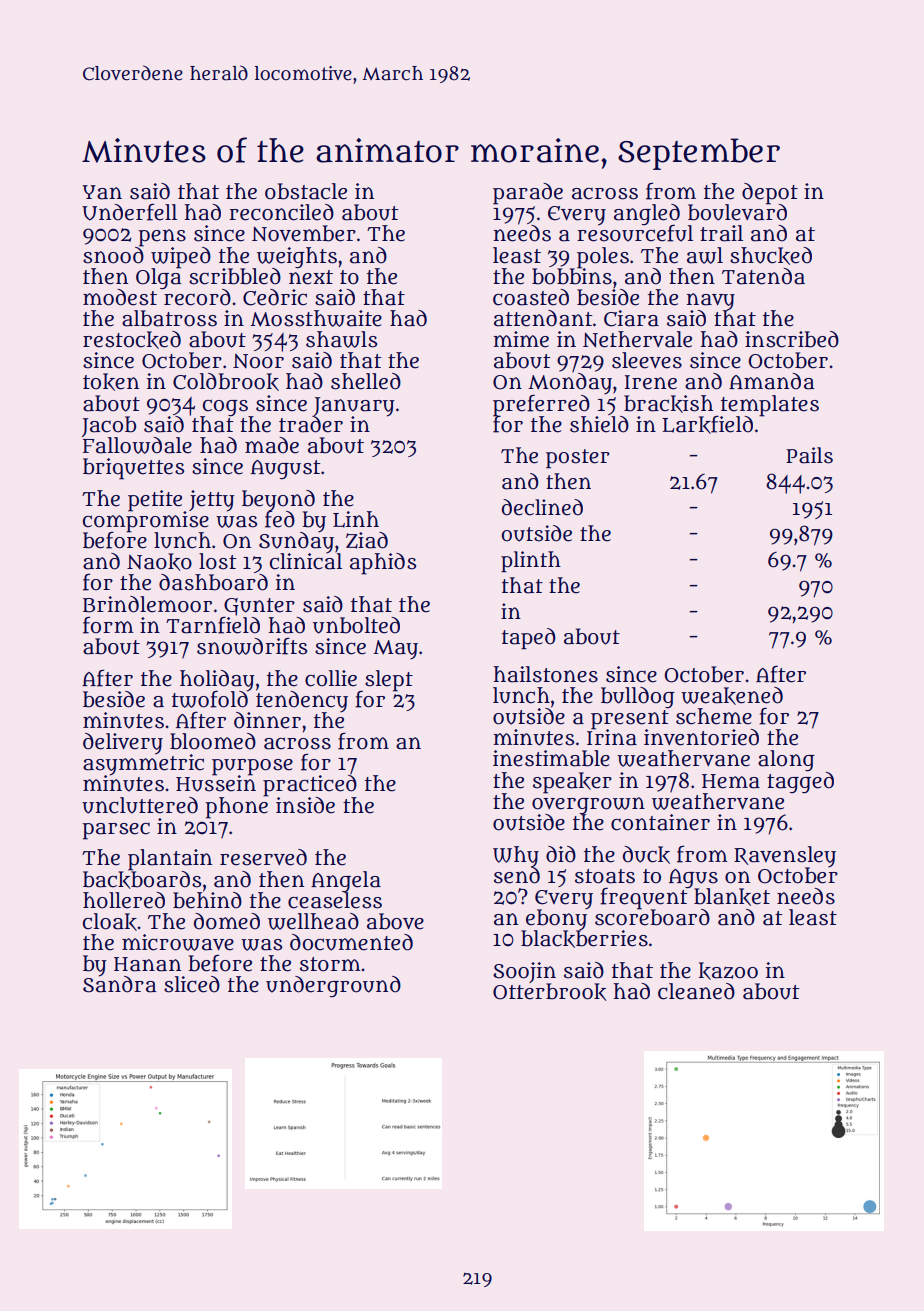 The image size is (924, 1311). Describe the element at coordinates (772, 381) in the screenshot. I see `Amanda` at that location.
